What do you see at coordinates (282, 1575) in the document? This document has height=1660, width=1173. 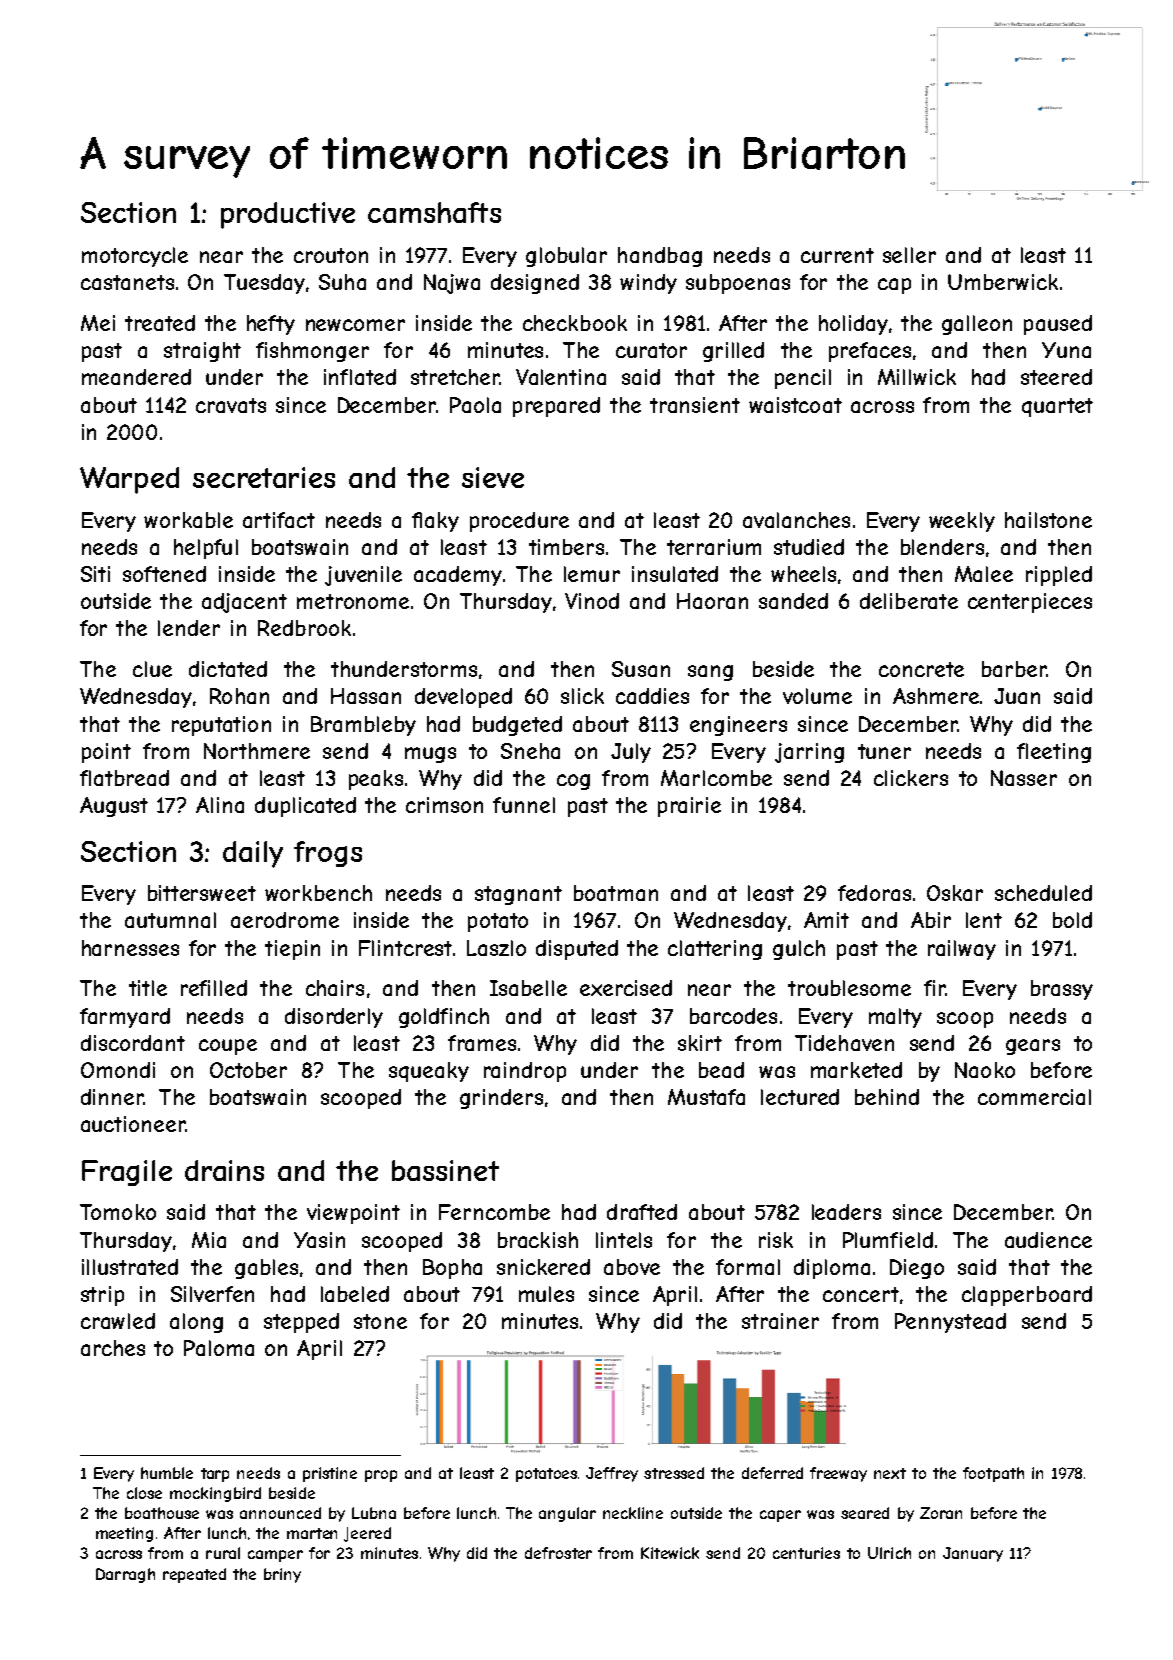 I see `briny` at bounding box center [282, 1575].
